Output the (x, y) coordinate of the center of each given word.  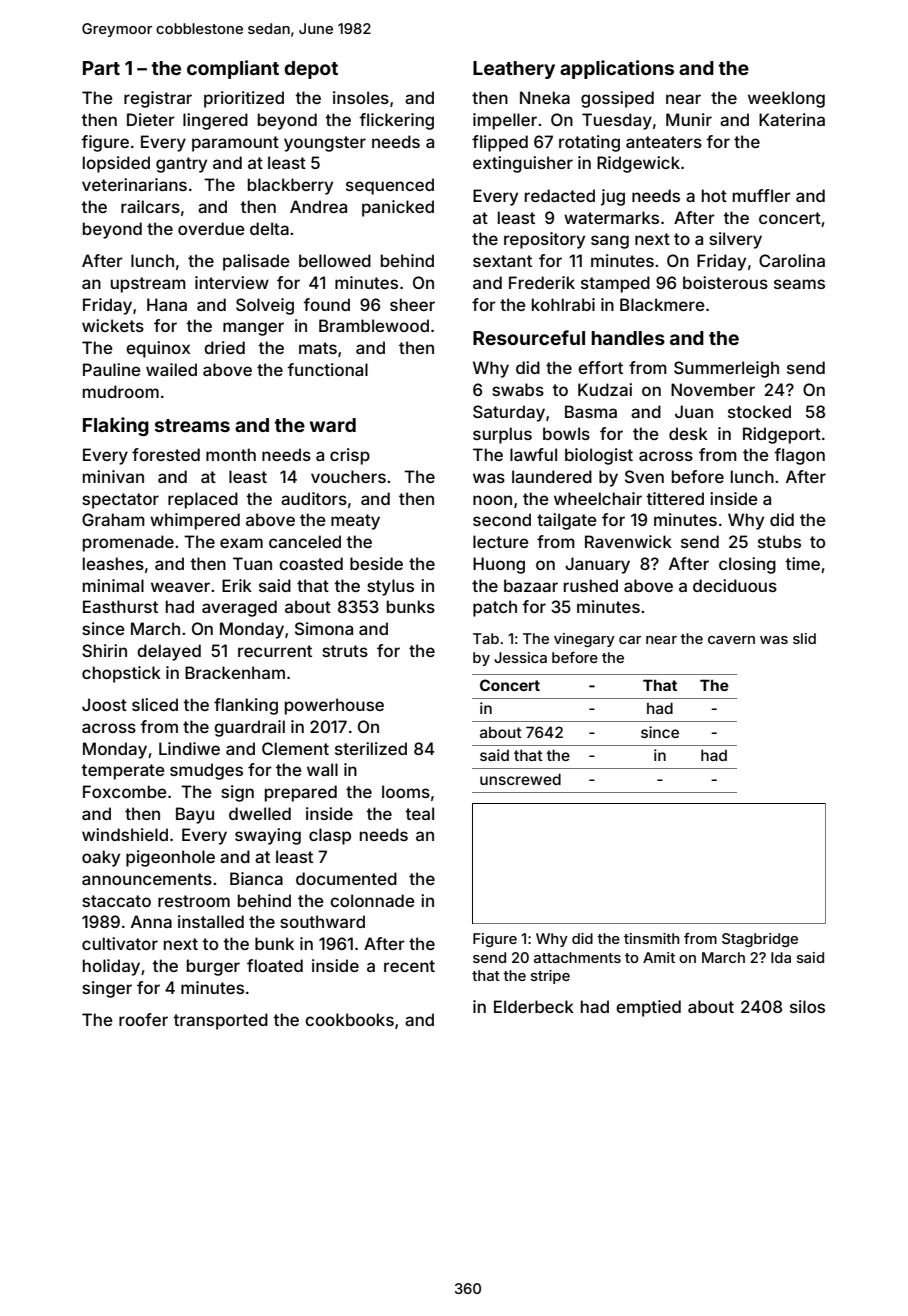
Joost (104, 704)
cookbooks (349, 1019)
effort (600, 367)
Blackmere (662, 304)
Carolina (792, 260)
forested (166, 454)
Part (101, 68)
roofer (143, 1019)
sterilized (371, 748)
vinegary (584, 640)
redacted (560, 195)
